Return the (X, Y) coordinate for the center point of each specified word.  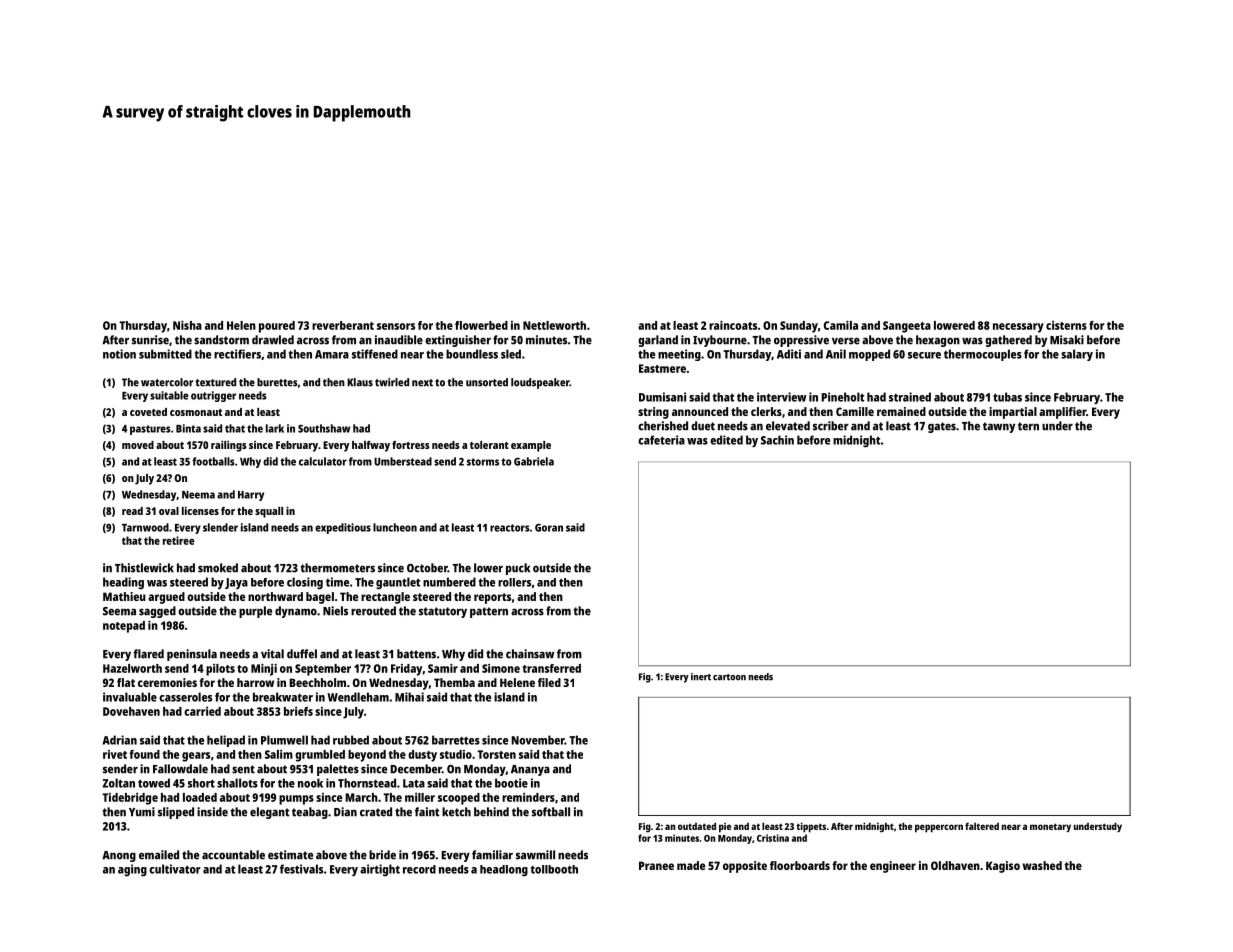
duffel (302, 654)
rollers (514, 582)
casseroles (185, 697)
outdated (697, 826)
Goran (549, 528)
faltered (982, 826)
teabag (310, 813)
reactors (510, 528)
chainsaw (530, 654)
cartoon (729, 677)
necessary (1018, 328)
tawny (999, 427)
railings (229, 446)
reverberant (343, 325)
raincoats (733, 325)
